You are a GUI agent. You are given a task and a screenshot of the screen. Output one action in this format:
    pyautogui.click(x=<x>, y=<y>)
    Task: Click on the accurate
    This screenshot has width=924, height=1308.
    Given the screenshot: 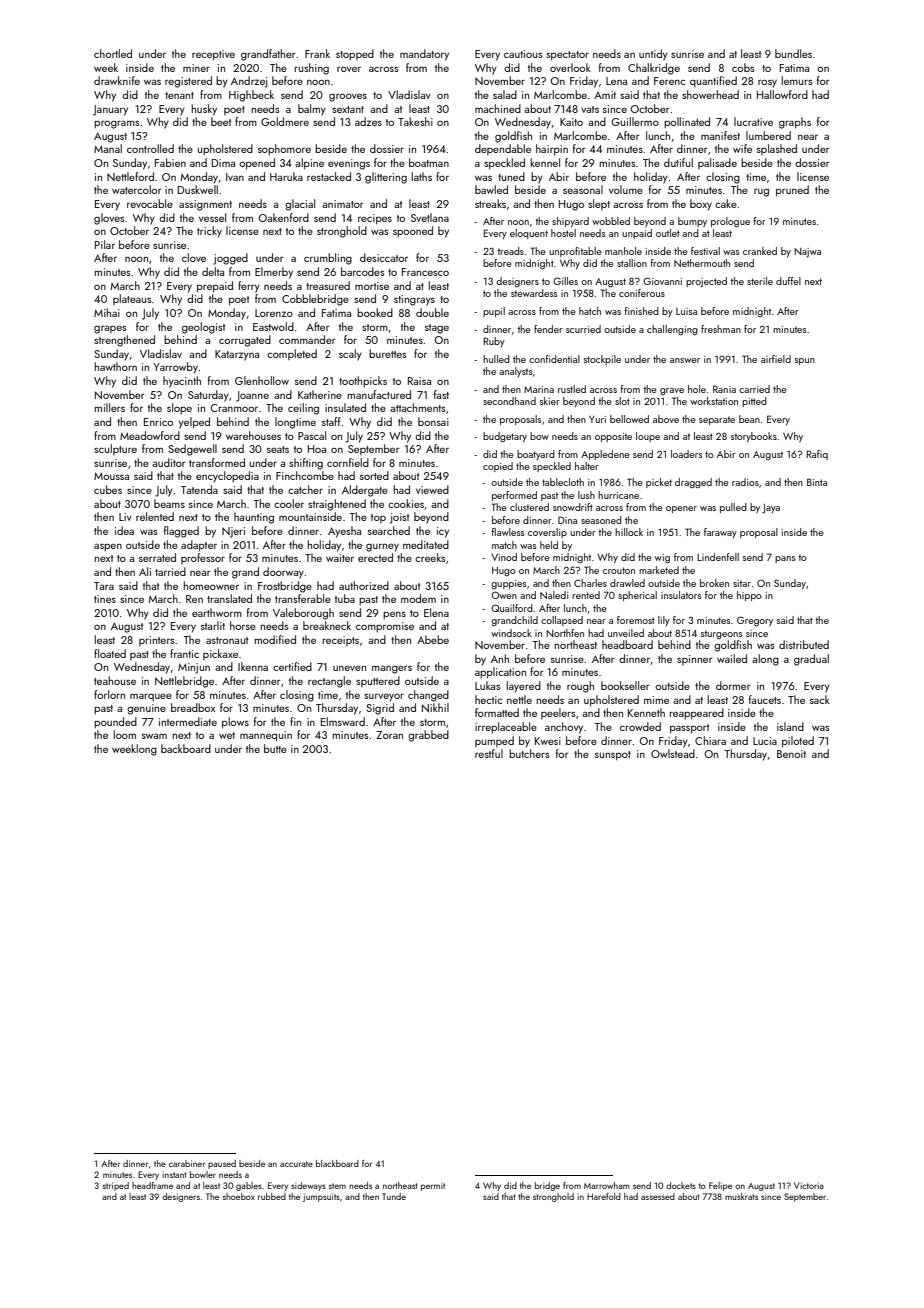 What is the action you would take?
    pyautogui.click(x=296, y=1164)
